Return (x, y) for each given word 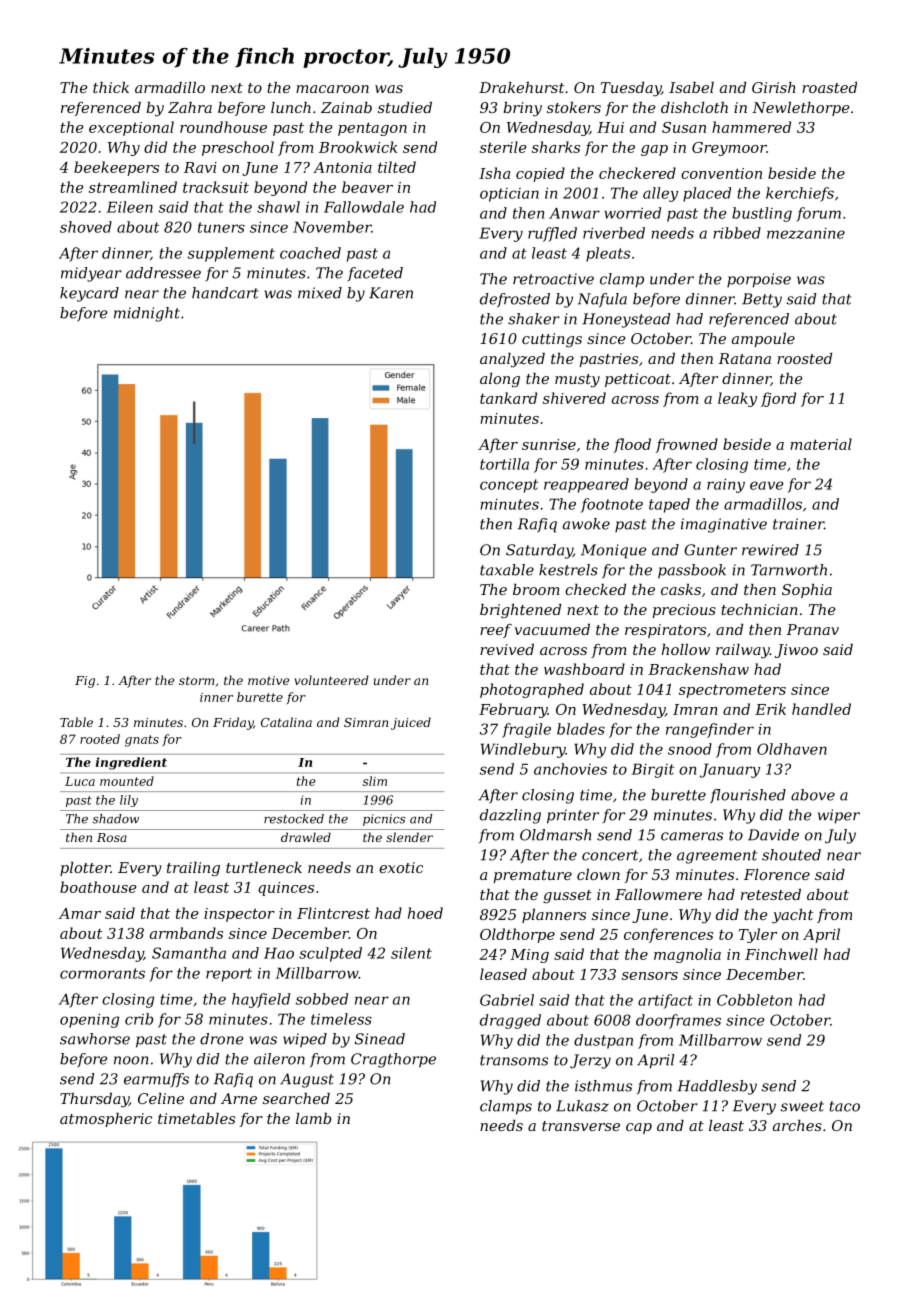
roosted (804, 358)
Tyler (758, 935)
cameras (692, 836)
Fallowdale (364, 207)
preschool (238, 148)
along (500, 380)
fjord (778, 399)
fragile (526, 730)
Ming (529, 956)
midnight (147, 314)
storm (196, 680)
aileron (279, 1059)
